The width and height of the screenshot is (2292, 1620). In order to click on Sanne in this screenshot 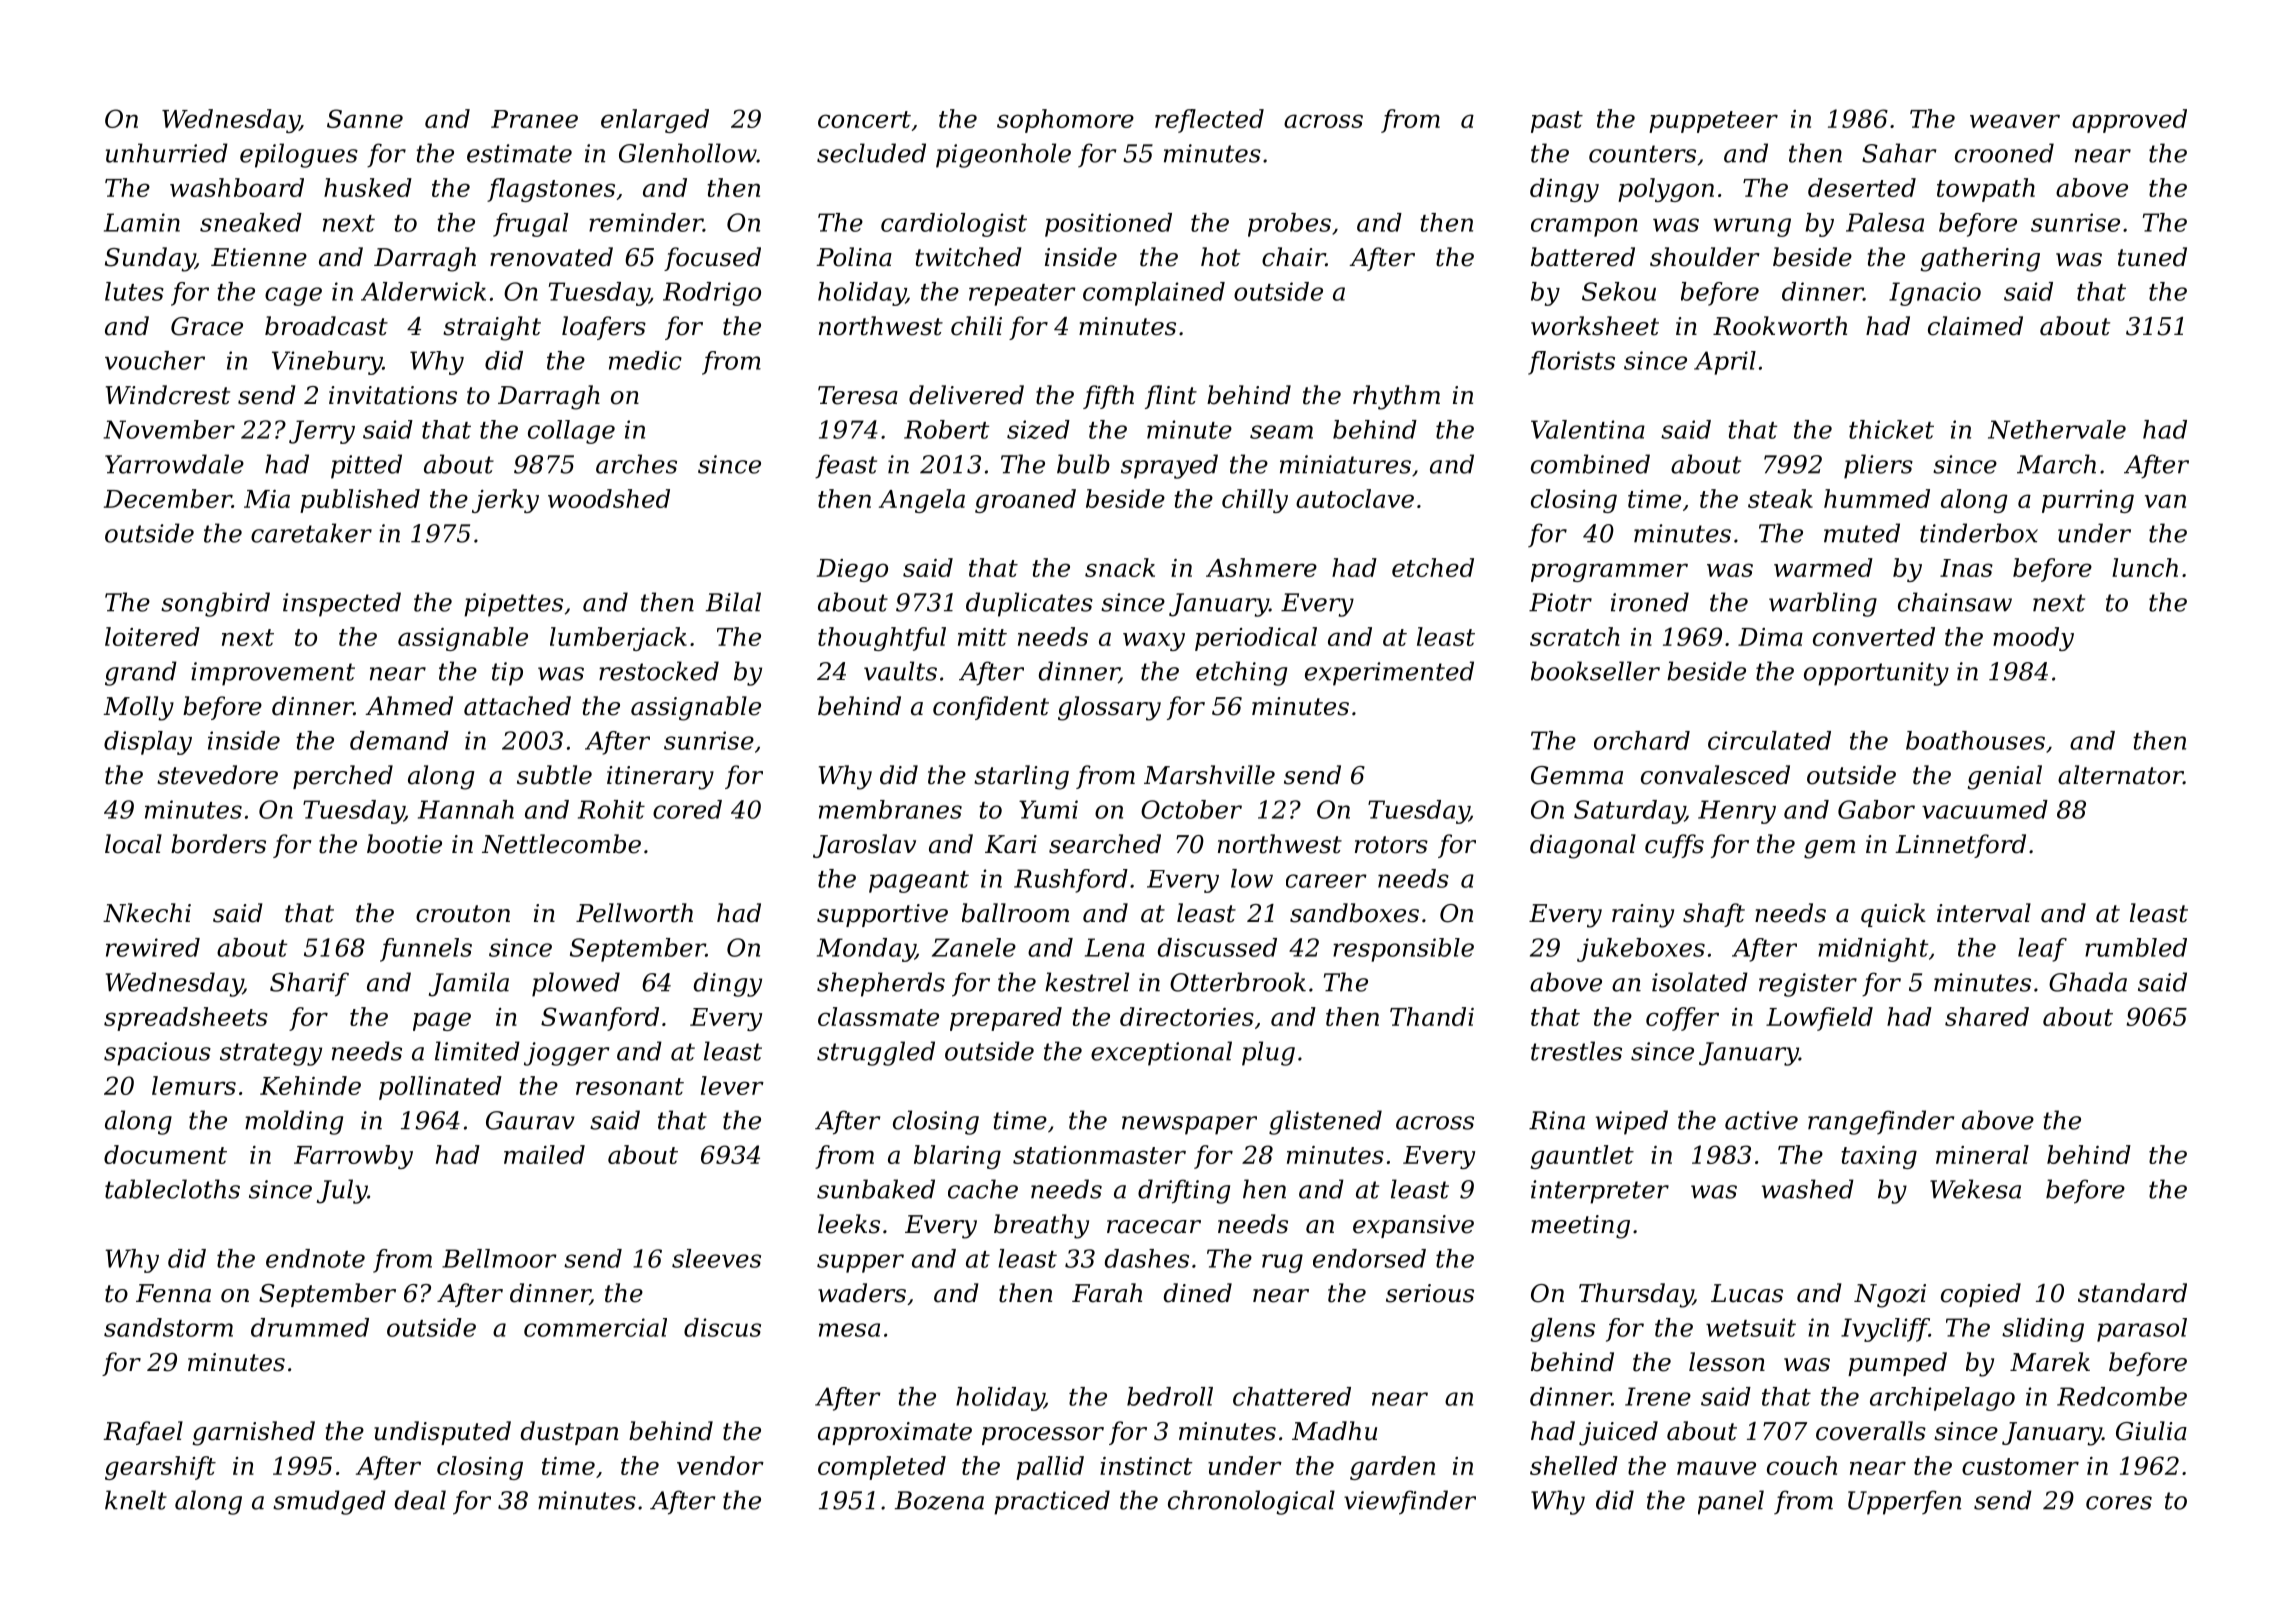, I will do `click(365, 118)`.
